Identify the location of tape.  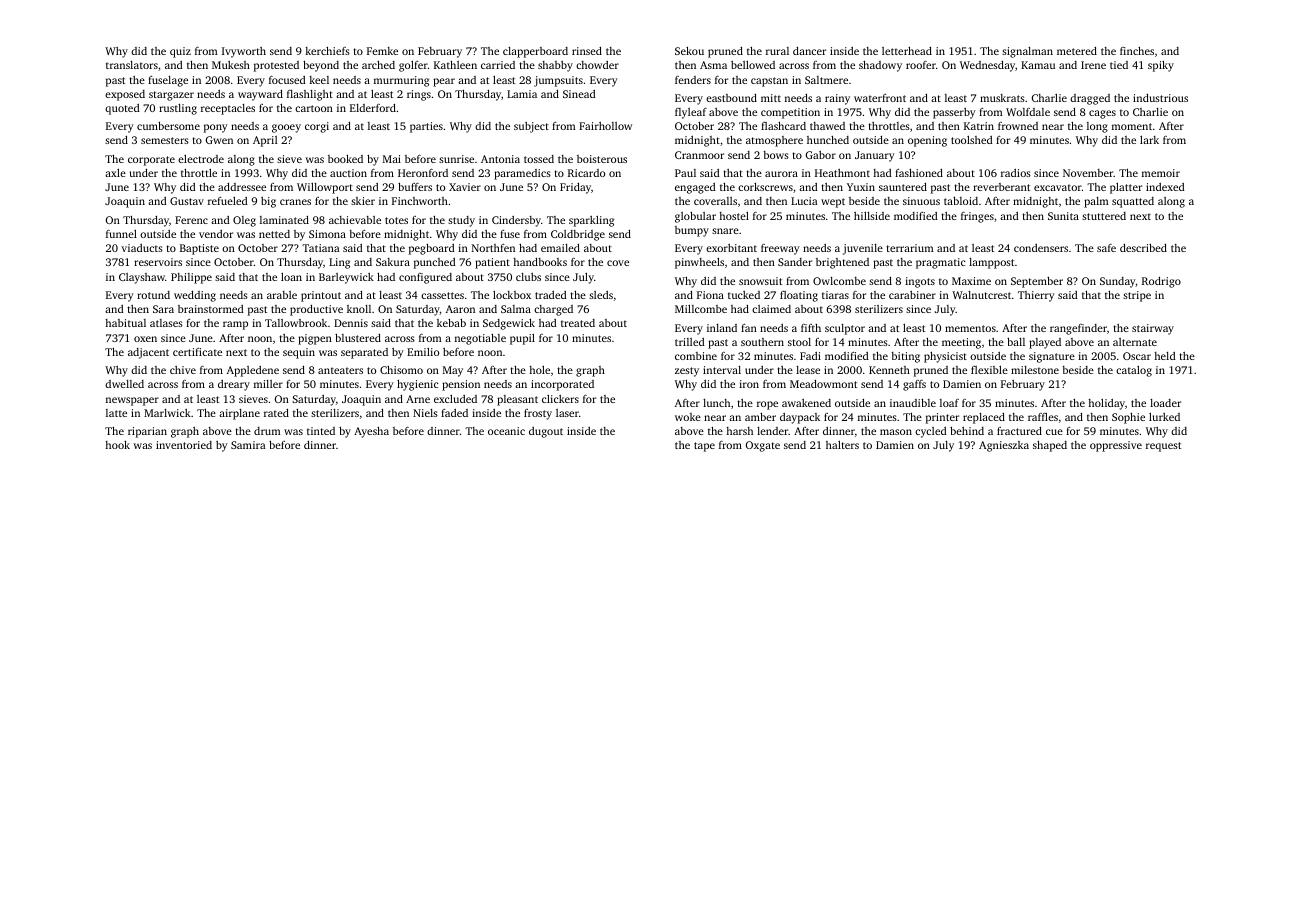
(704, 447).
